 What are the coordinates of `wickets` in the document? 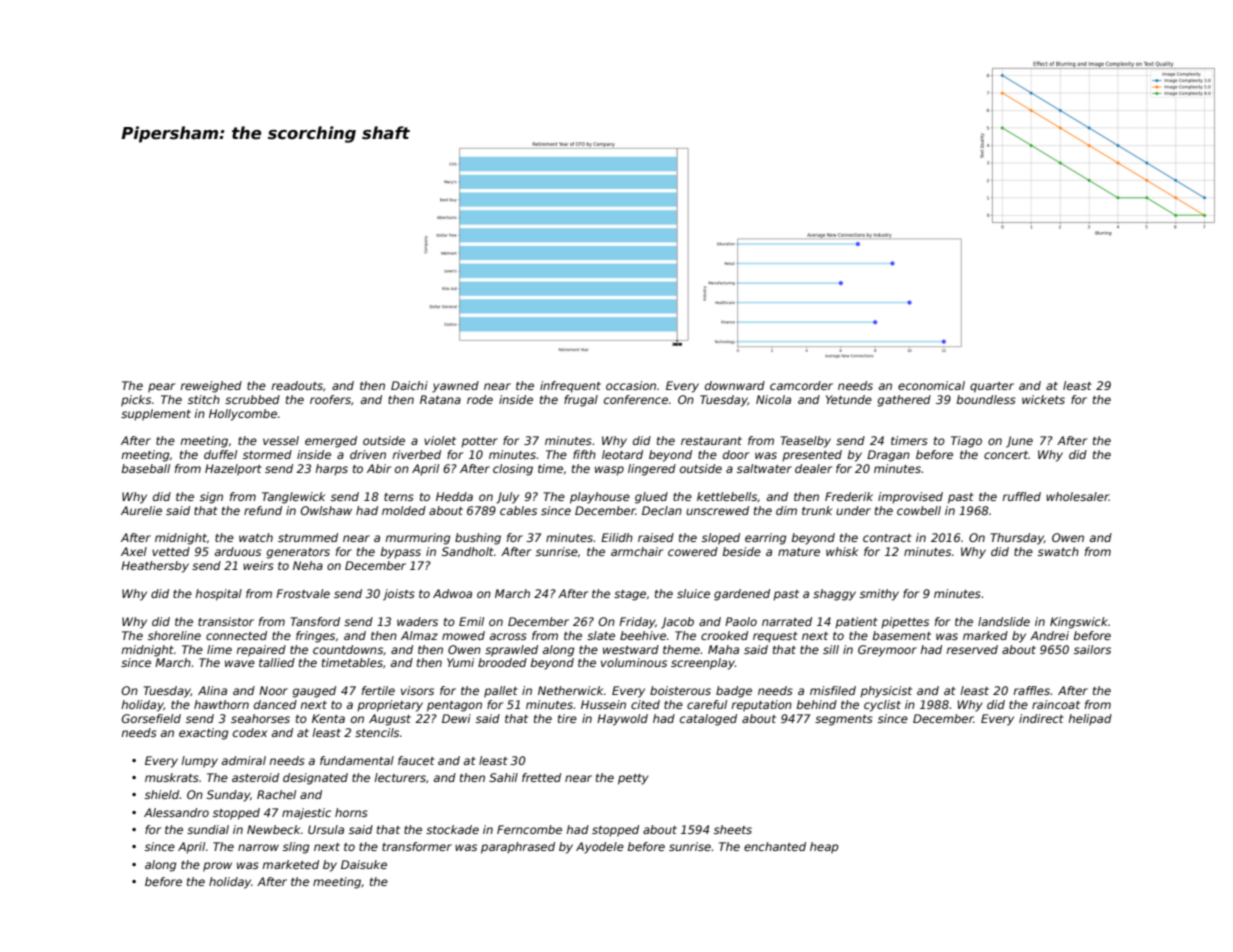 It's located at (1043, 399).
